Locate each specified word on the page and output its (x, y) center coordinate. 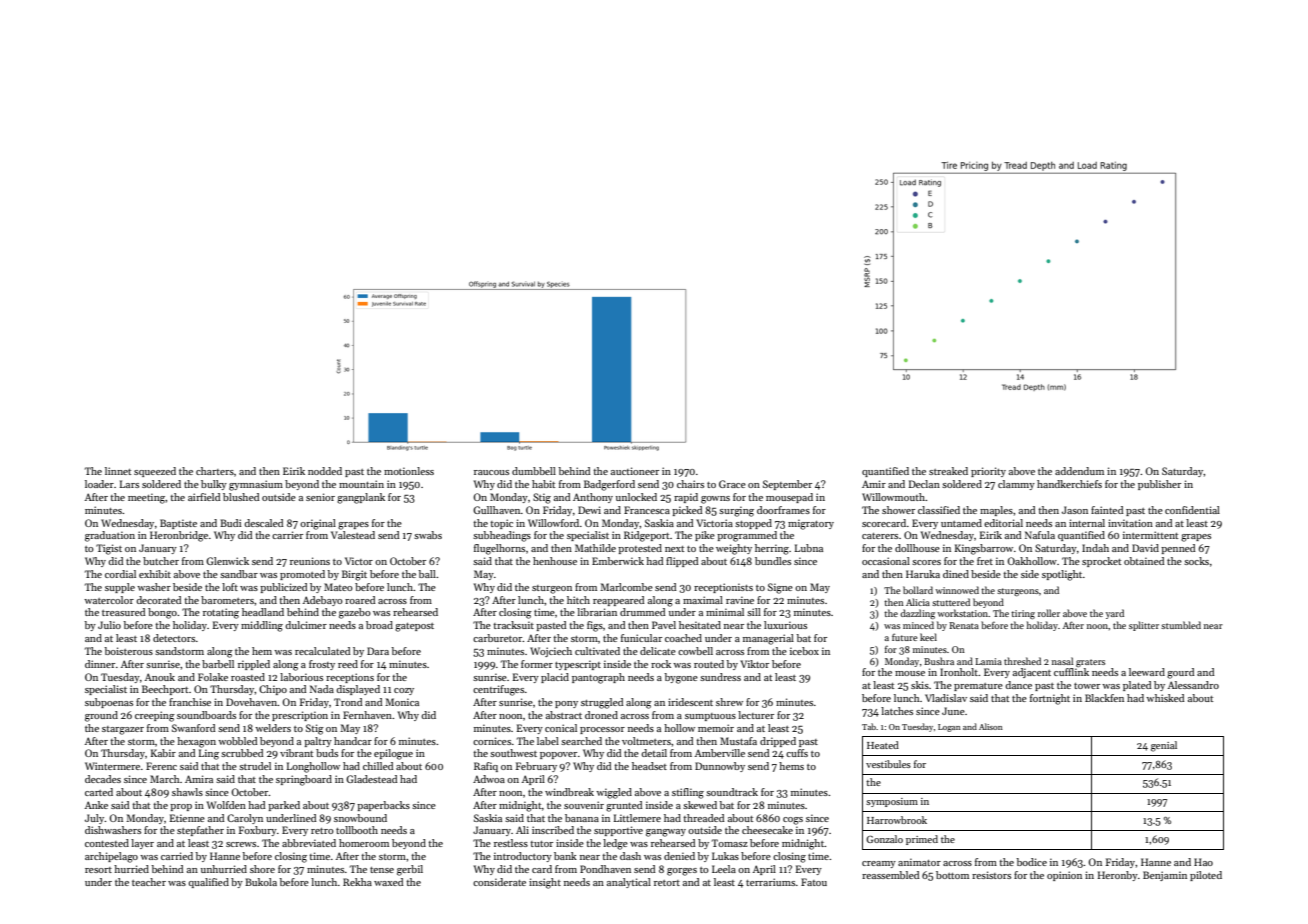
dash (630, 856)
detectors (174, 638)
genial (1164, 746)
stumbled (1181, 625)
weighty (734, 549)
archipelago (111, 857)
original (318, 524)
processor (602, 730)
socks (1196, 561)
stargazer (123, 730)
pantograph (598, 678)
